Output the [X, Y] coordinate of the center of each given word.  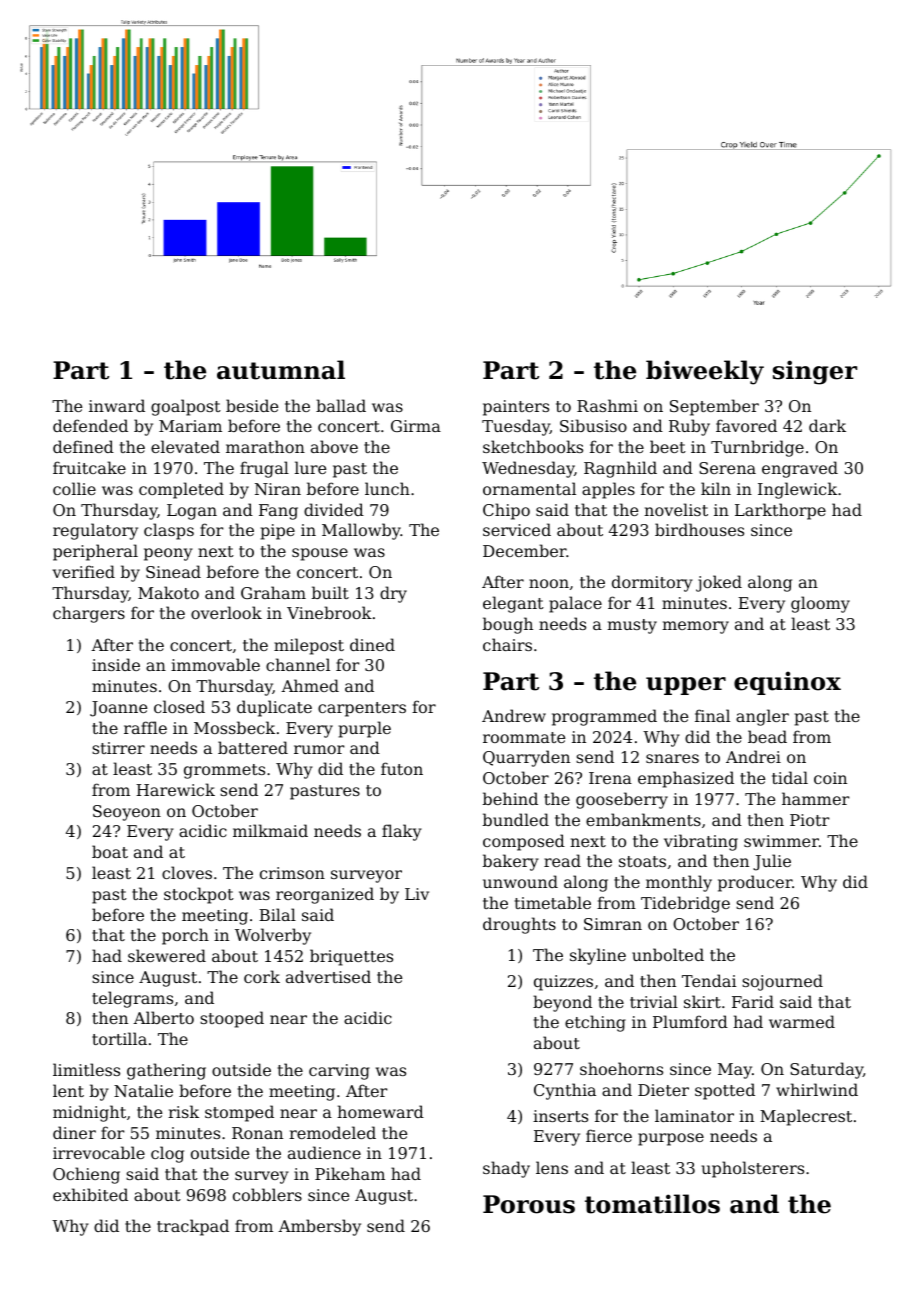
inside [116, 664]
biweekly [705, 372]
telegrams [132, 999]
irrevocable [99, 1152]
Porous [529, 1204]
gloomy [820, 604]
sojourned [782, 982]
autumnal [281, 370]
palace [575, 604]
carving [339, 1072]
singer [815, 372]
